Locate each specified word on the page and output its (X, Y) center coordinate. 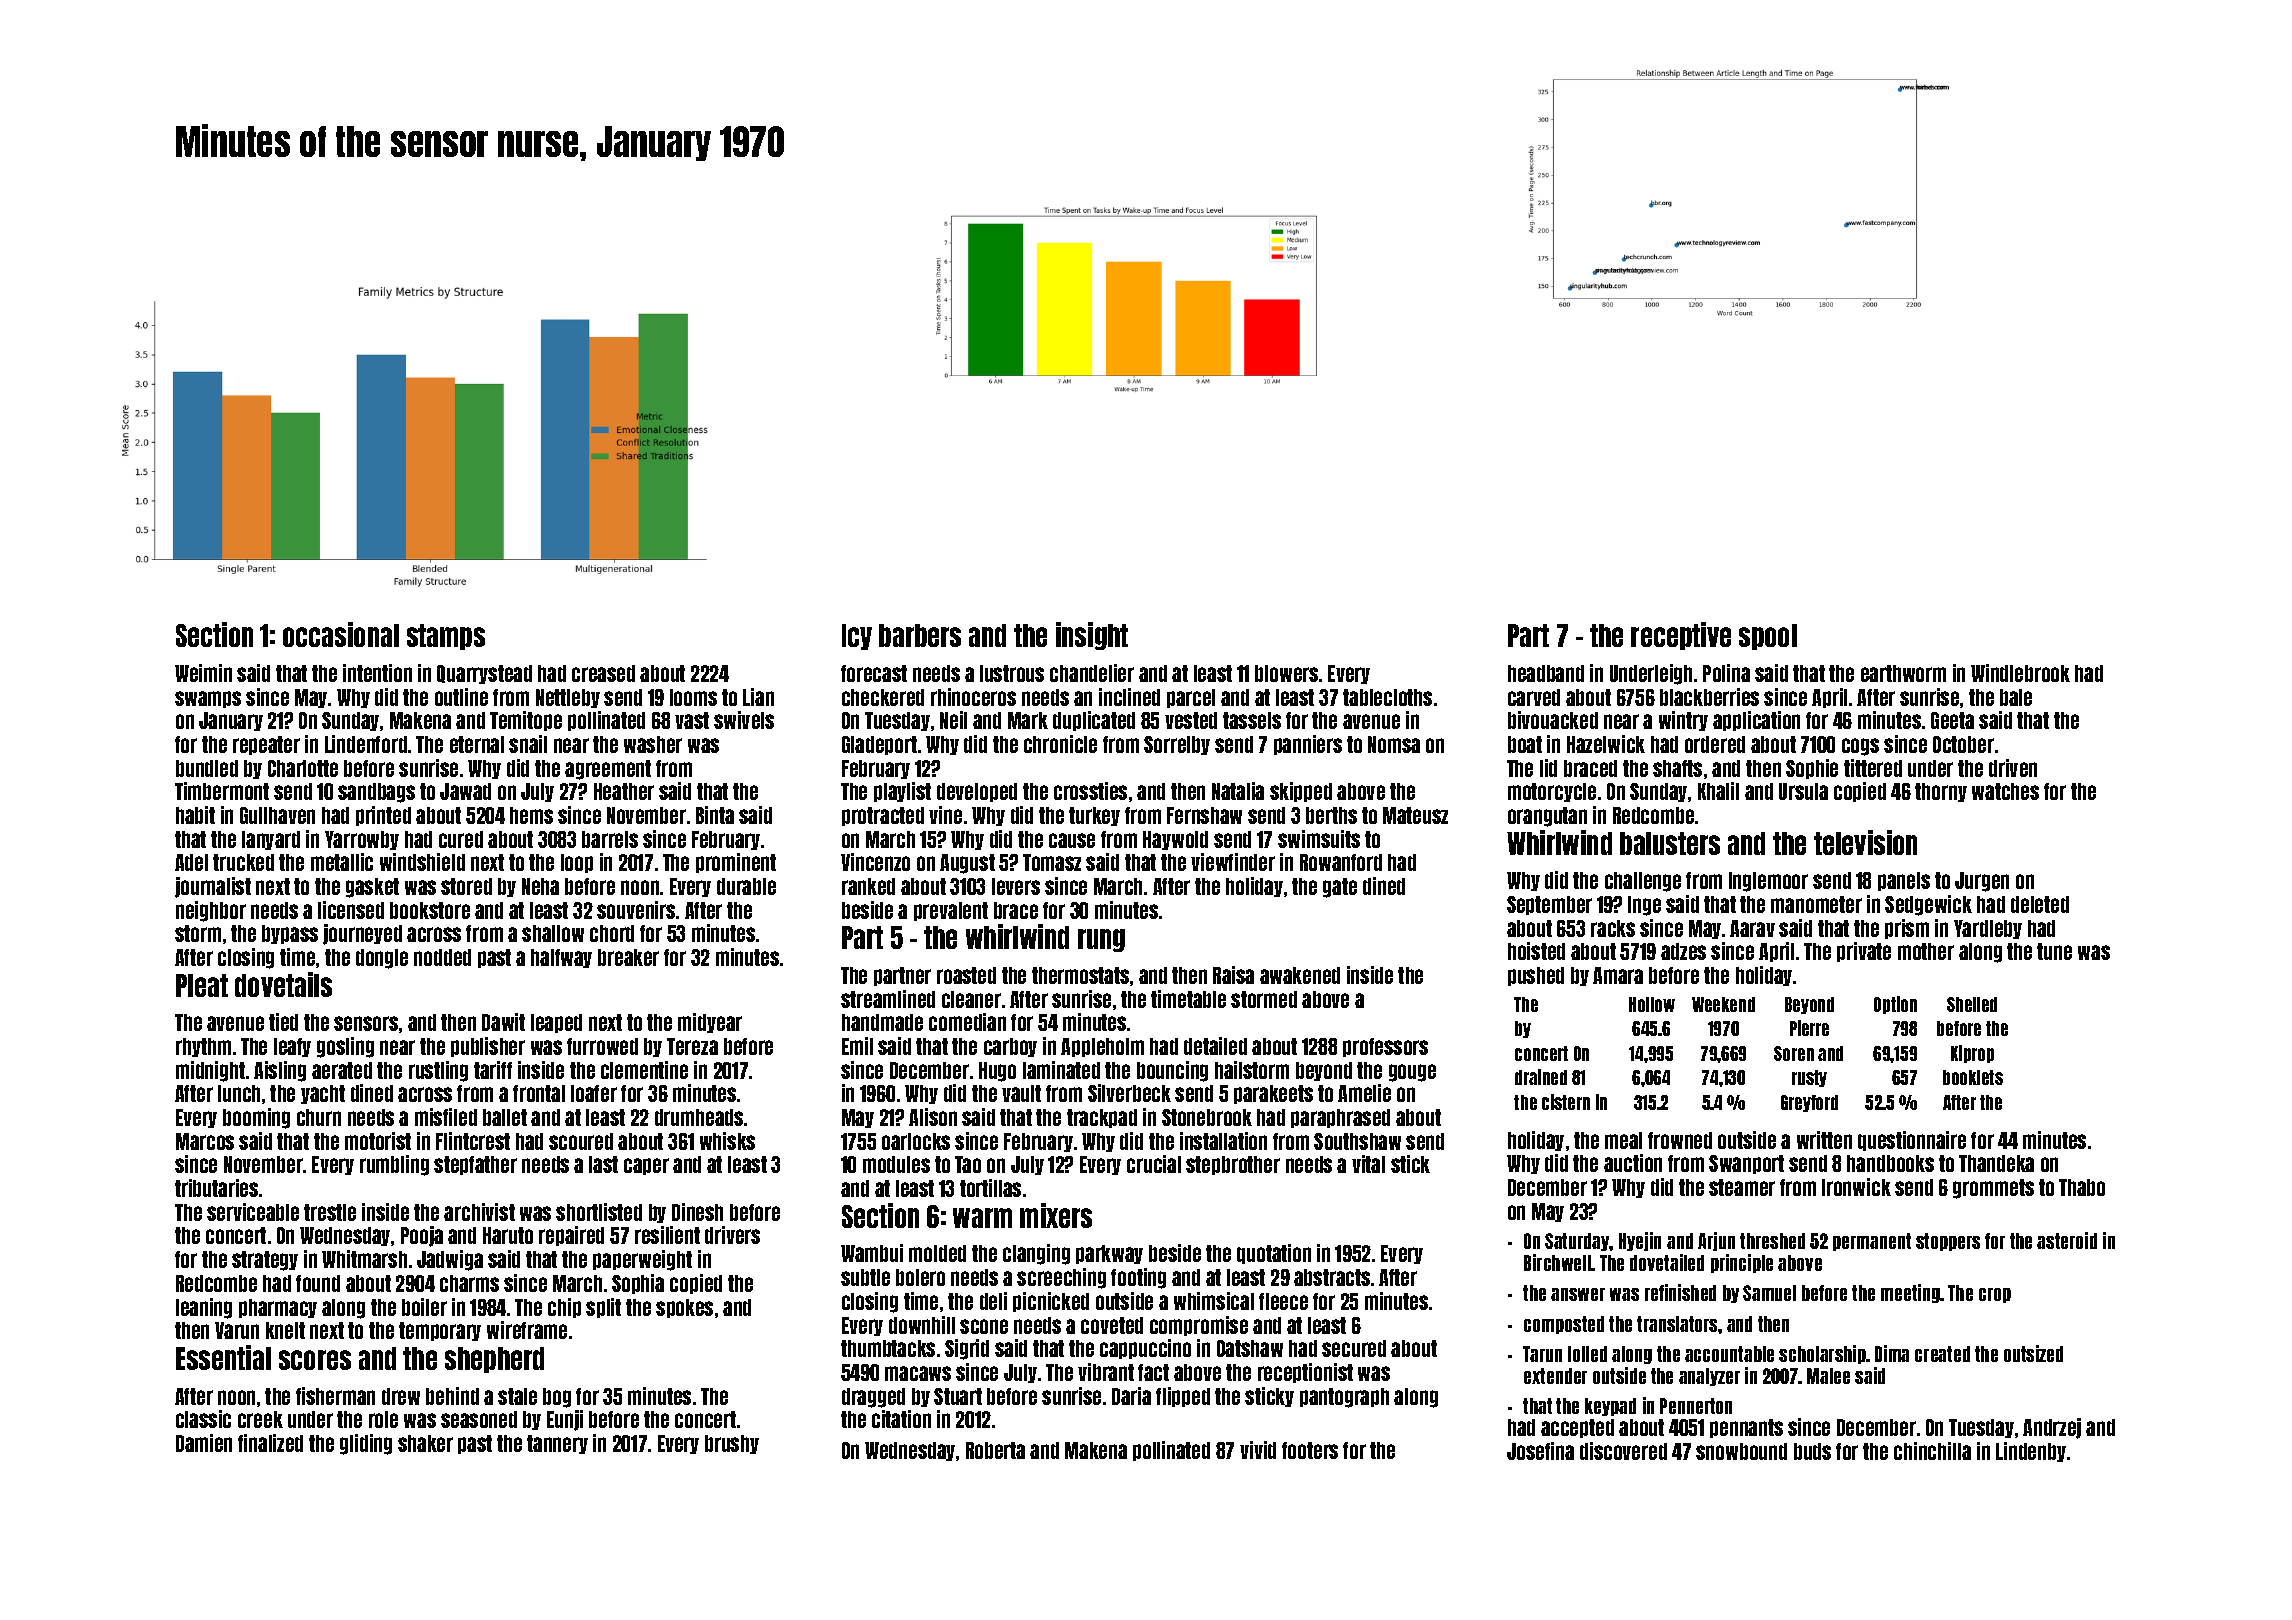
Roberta (995, 1450)
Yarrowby (362, 840)
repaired (571, 1236)
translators (1678, 1324)
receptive (1681, 636)
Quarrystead (484, 674)
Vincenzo (875, 862)
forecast (874, 673)
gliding (366, 1444)
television (1865, 842)
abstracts (1332, 1277)
